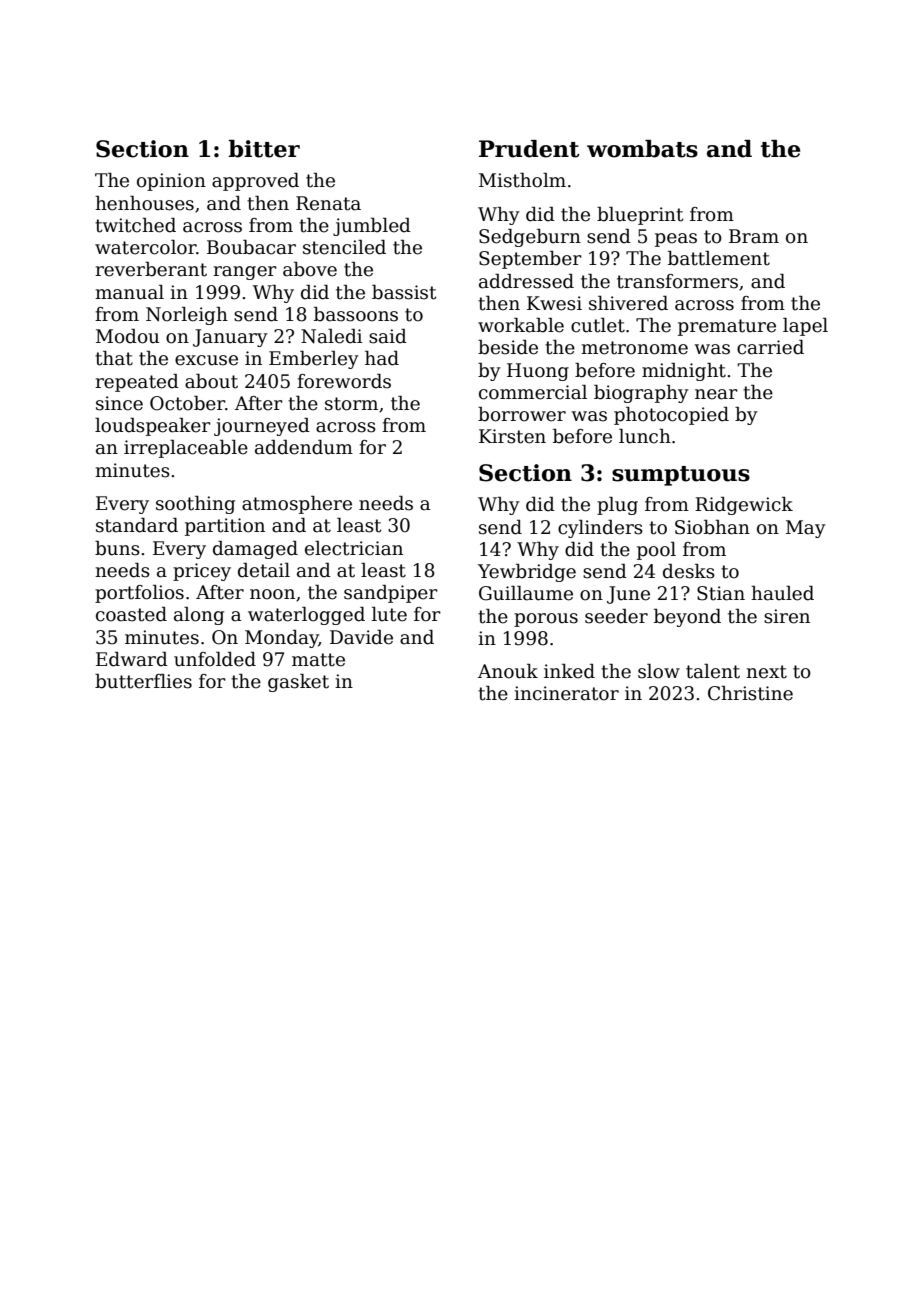  I want to click on stenciled, so click(344, 247).
